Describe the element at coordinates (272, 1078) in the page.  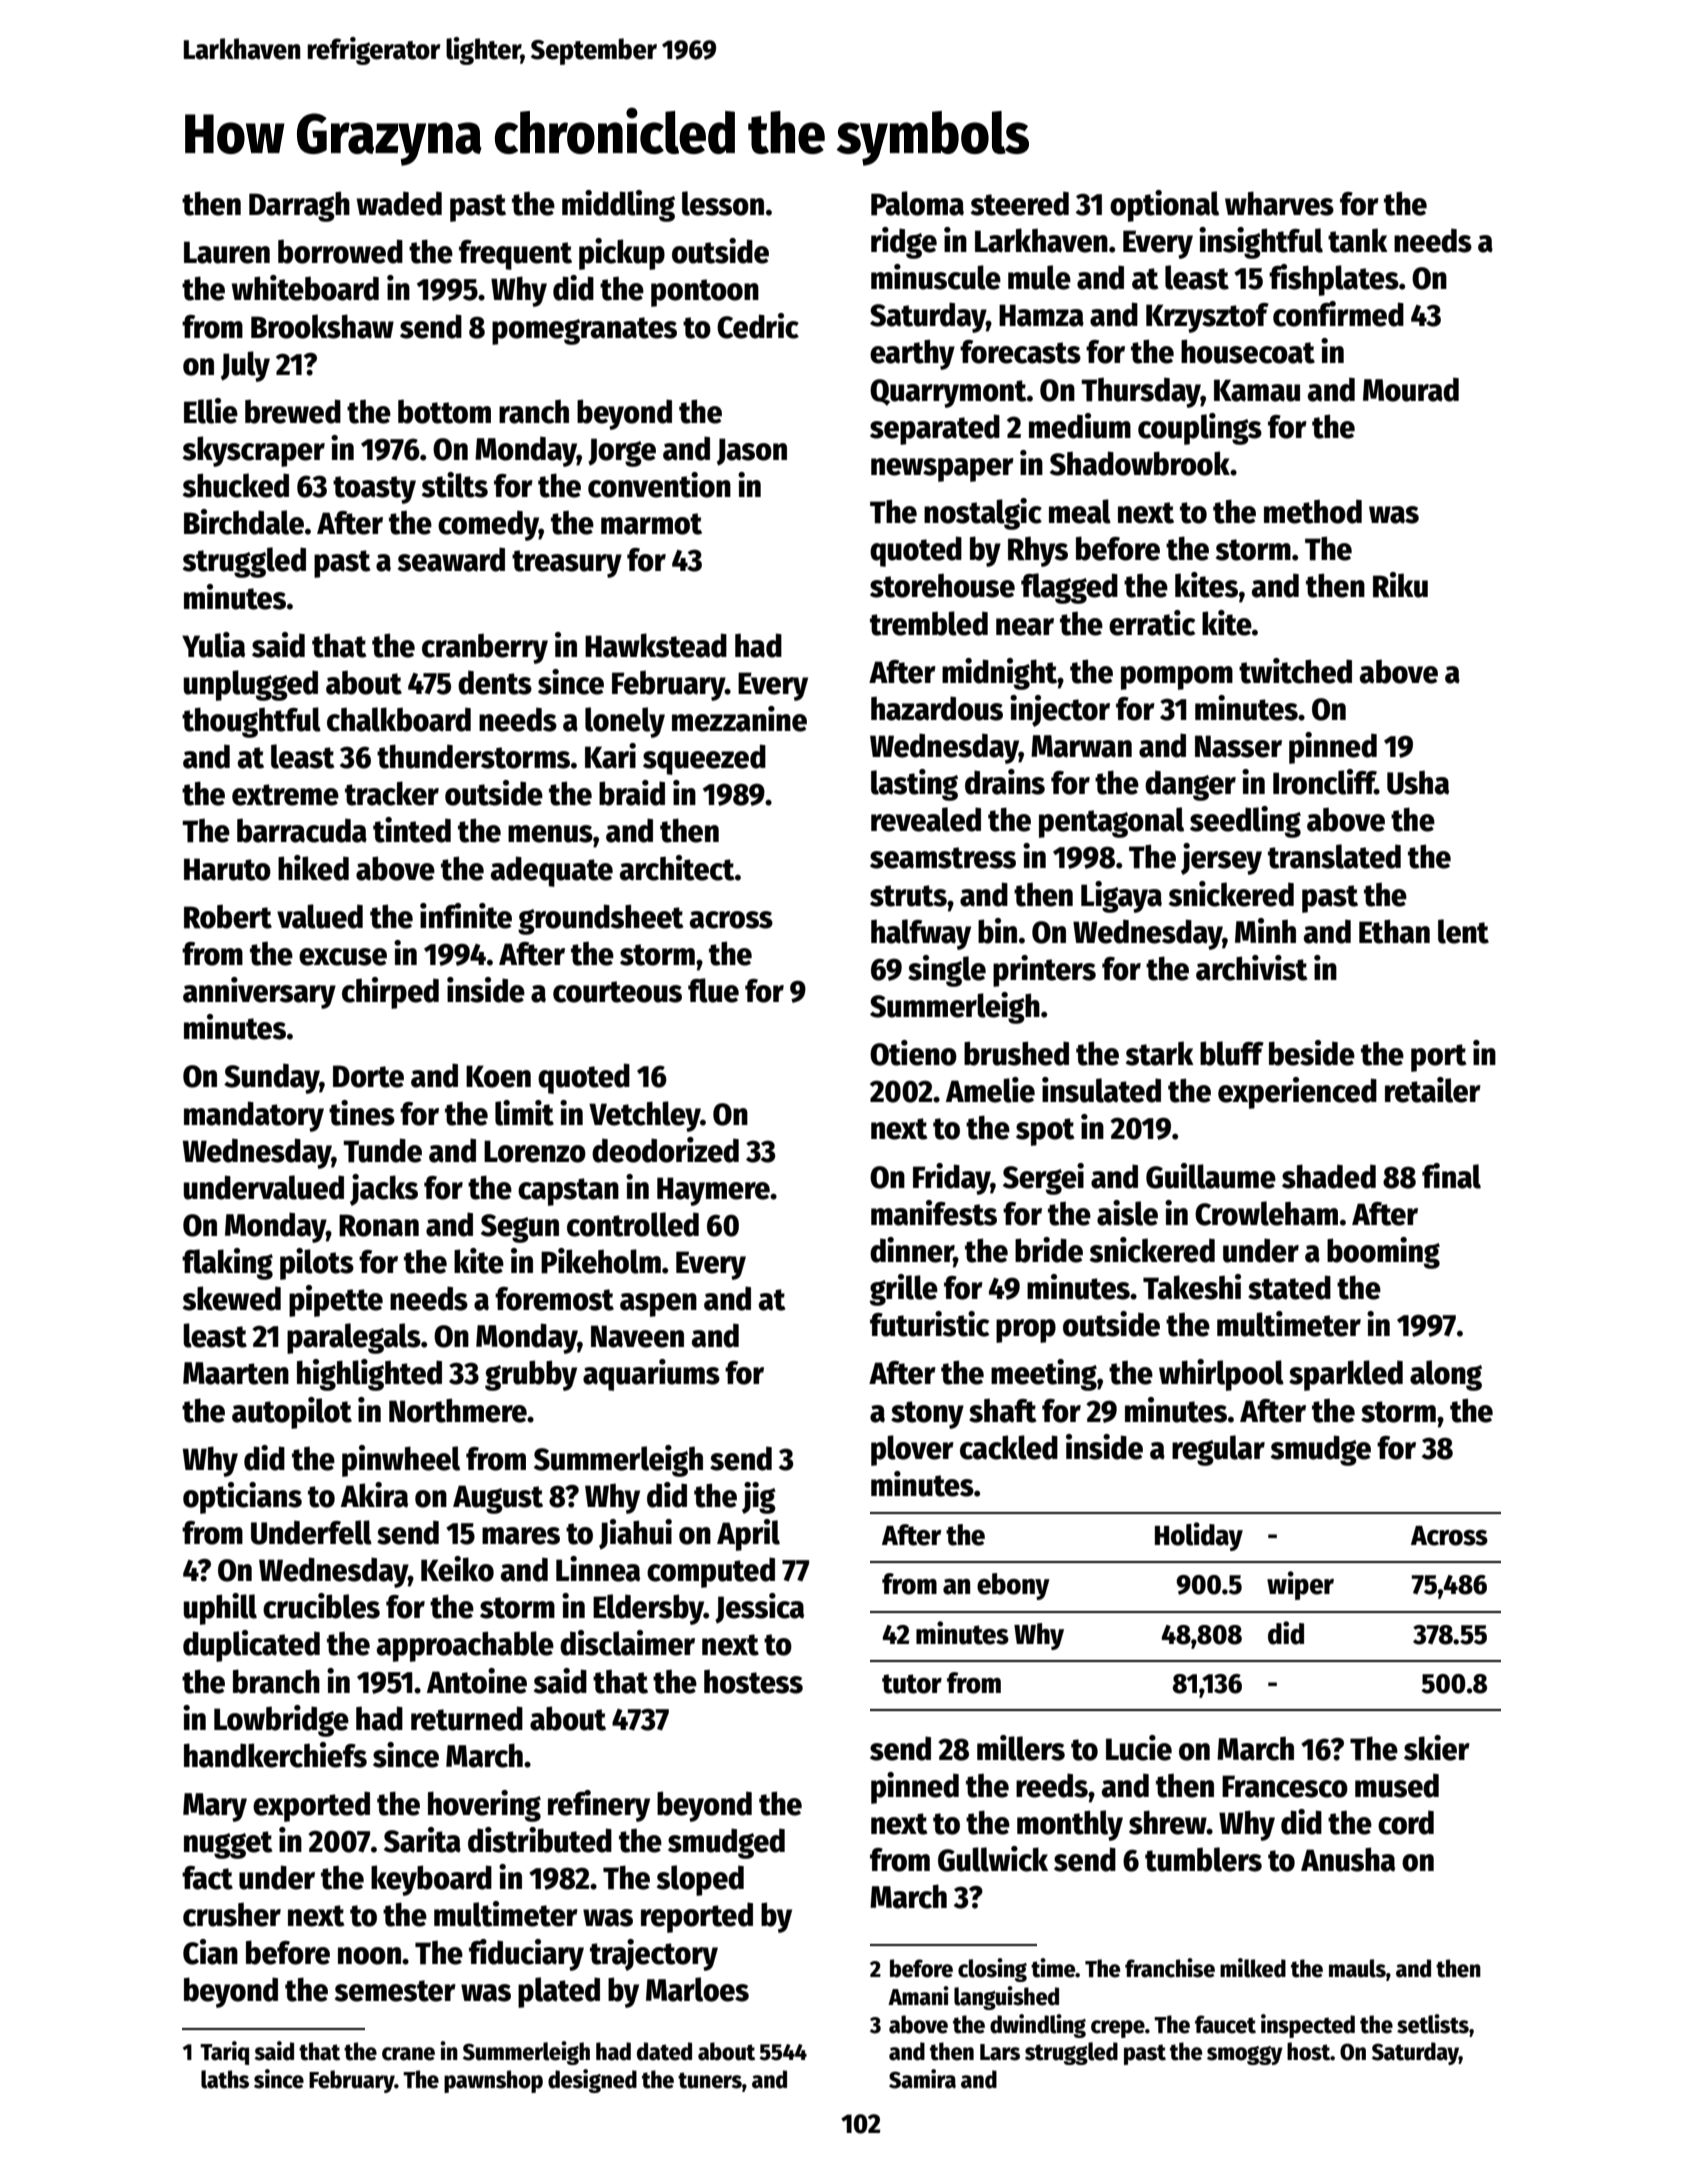
I see `Sunday` at that location.
